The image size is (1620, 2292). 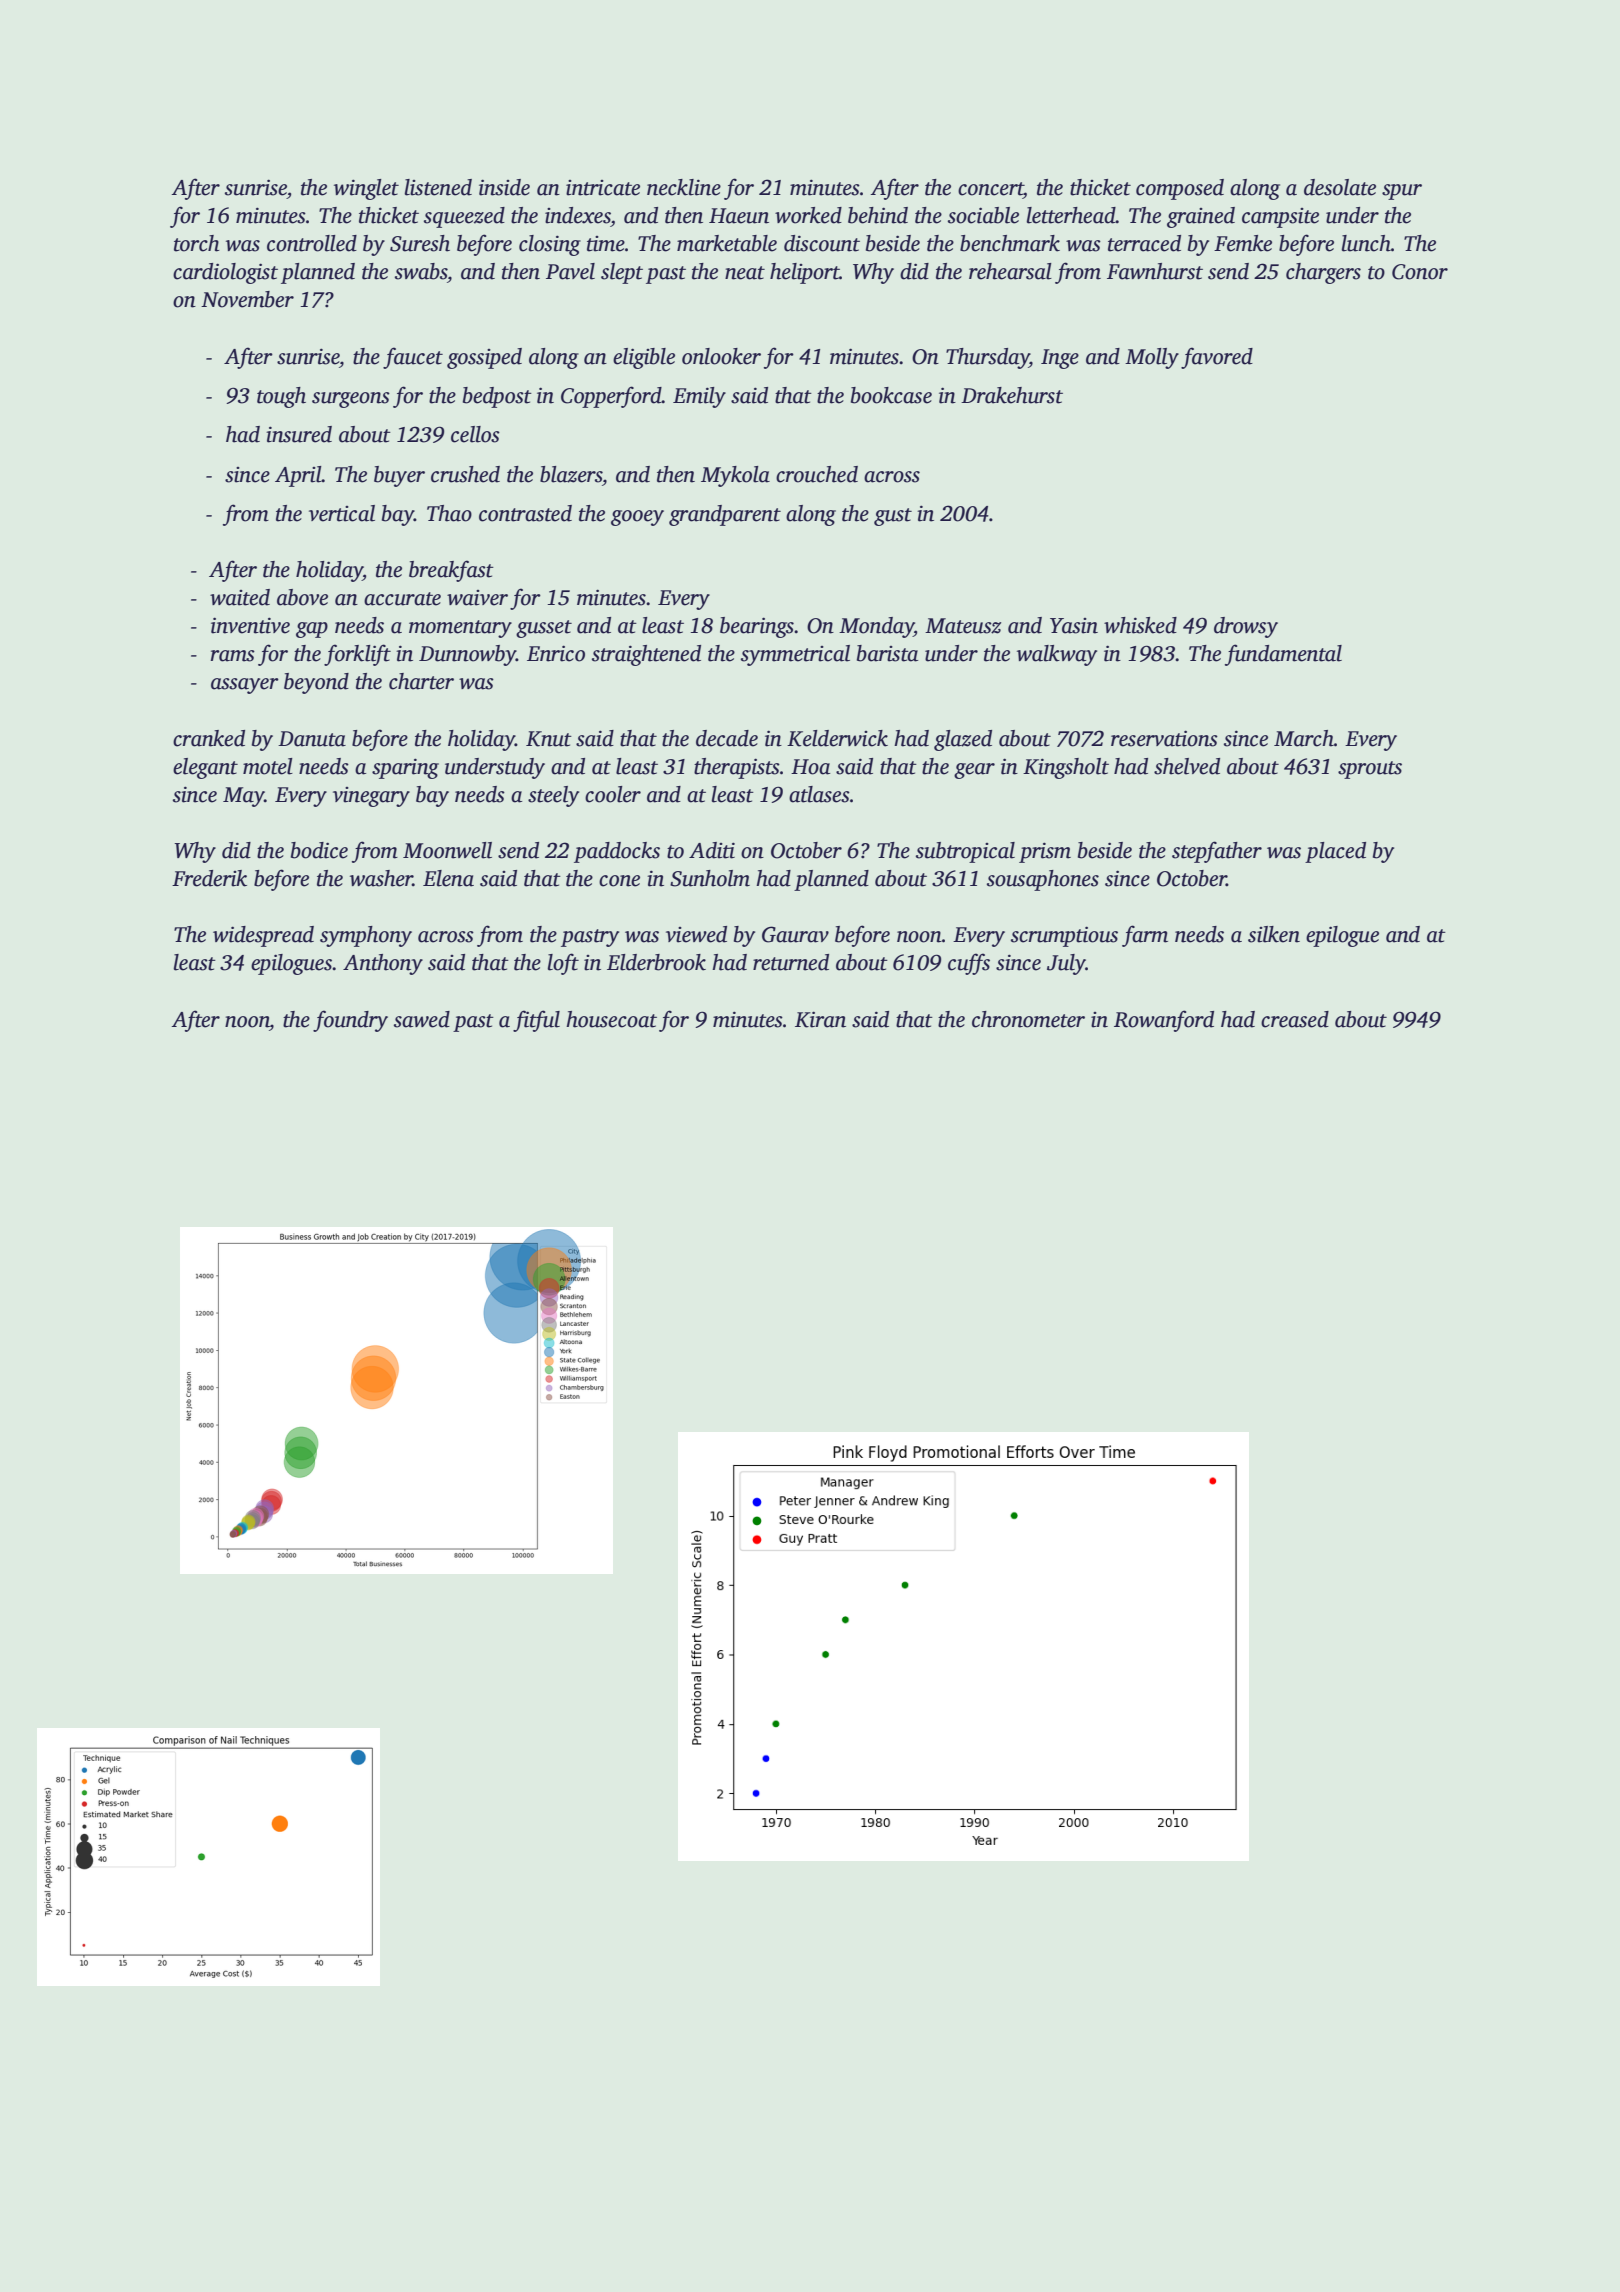 I want to click on winglet, so click(x=366, y=189).
